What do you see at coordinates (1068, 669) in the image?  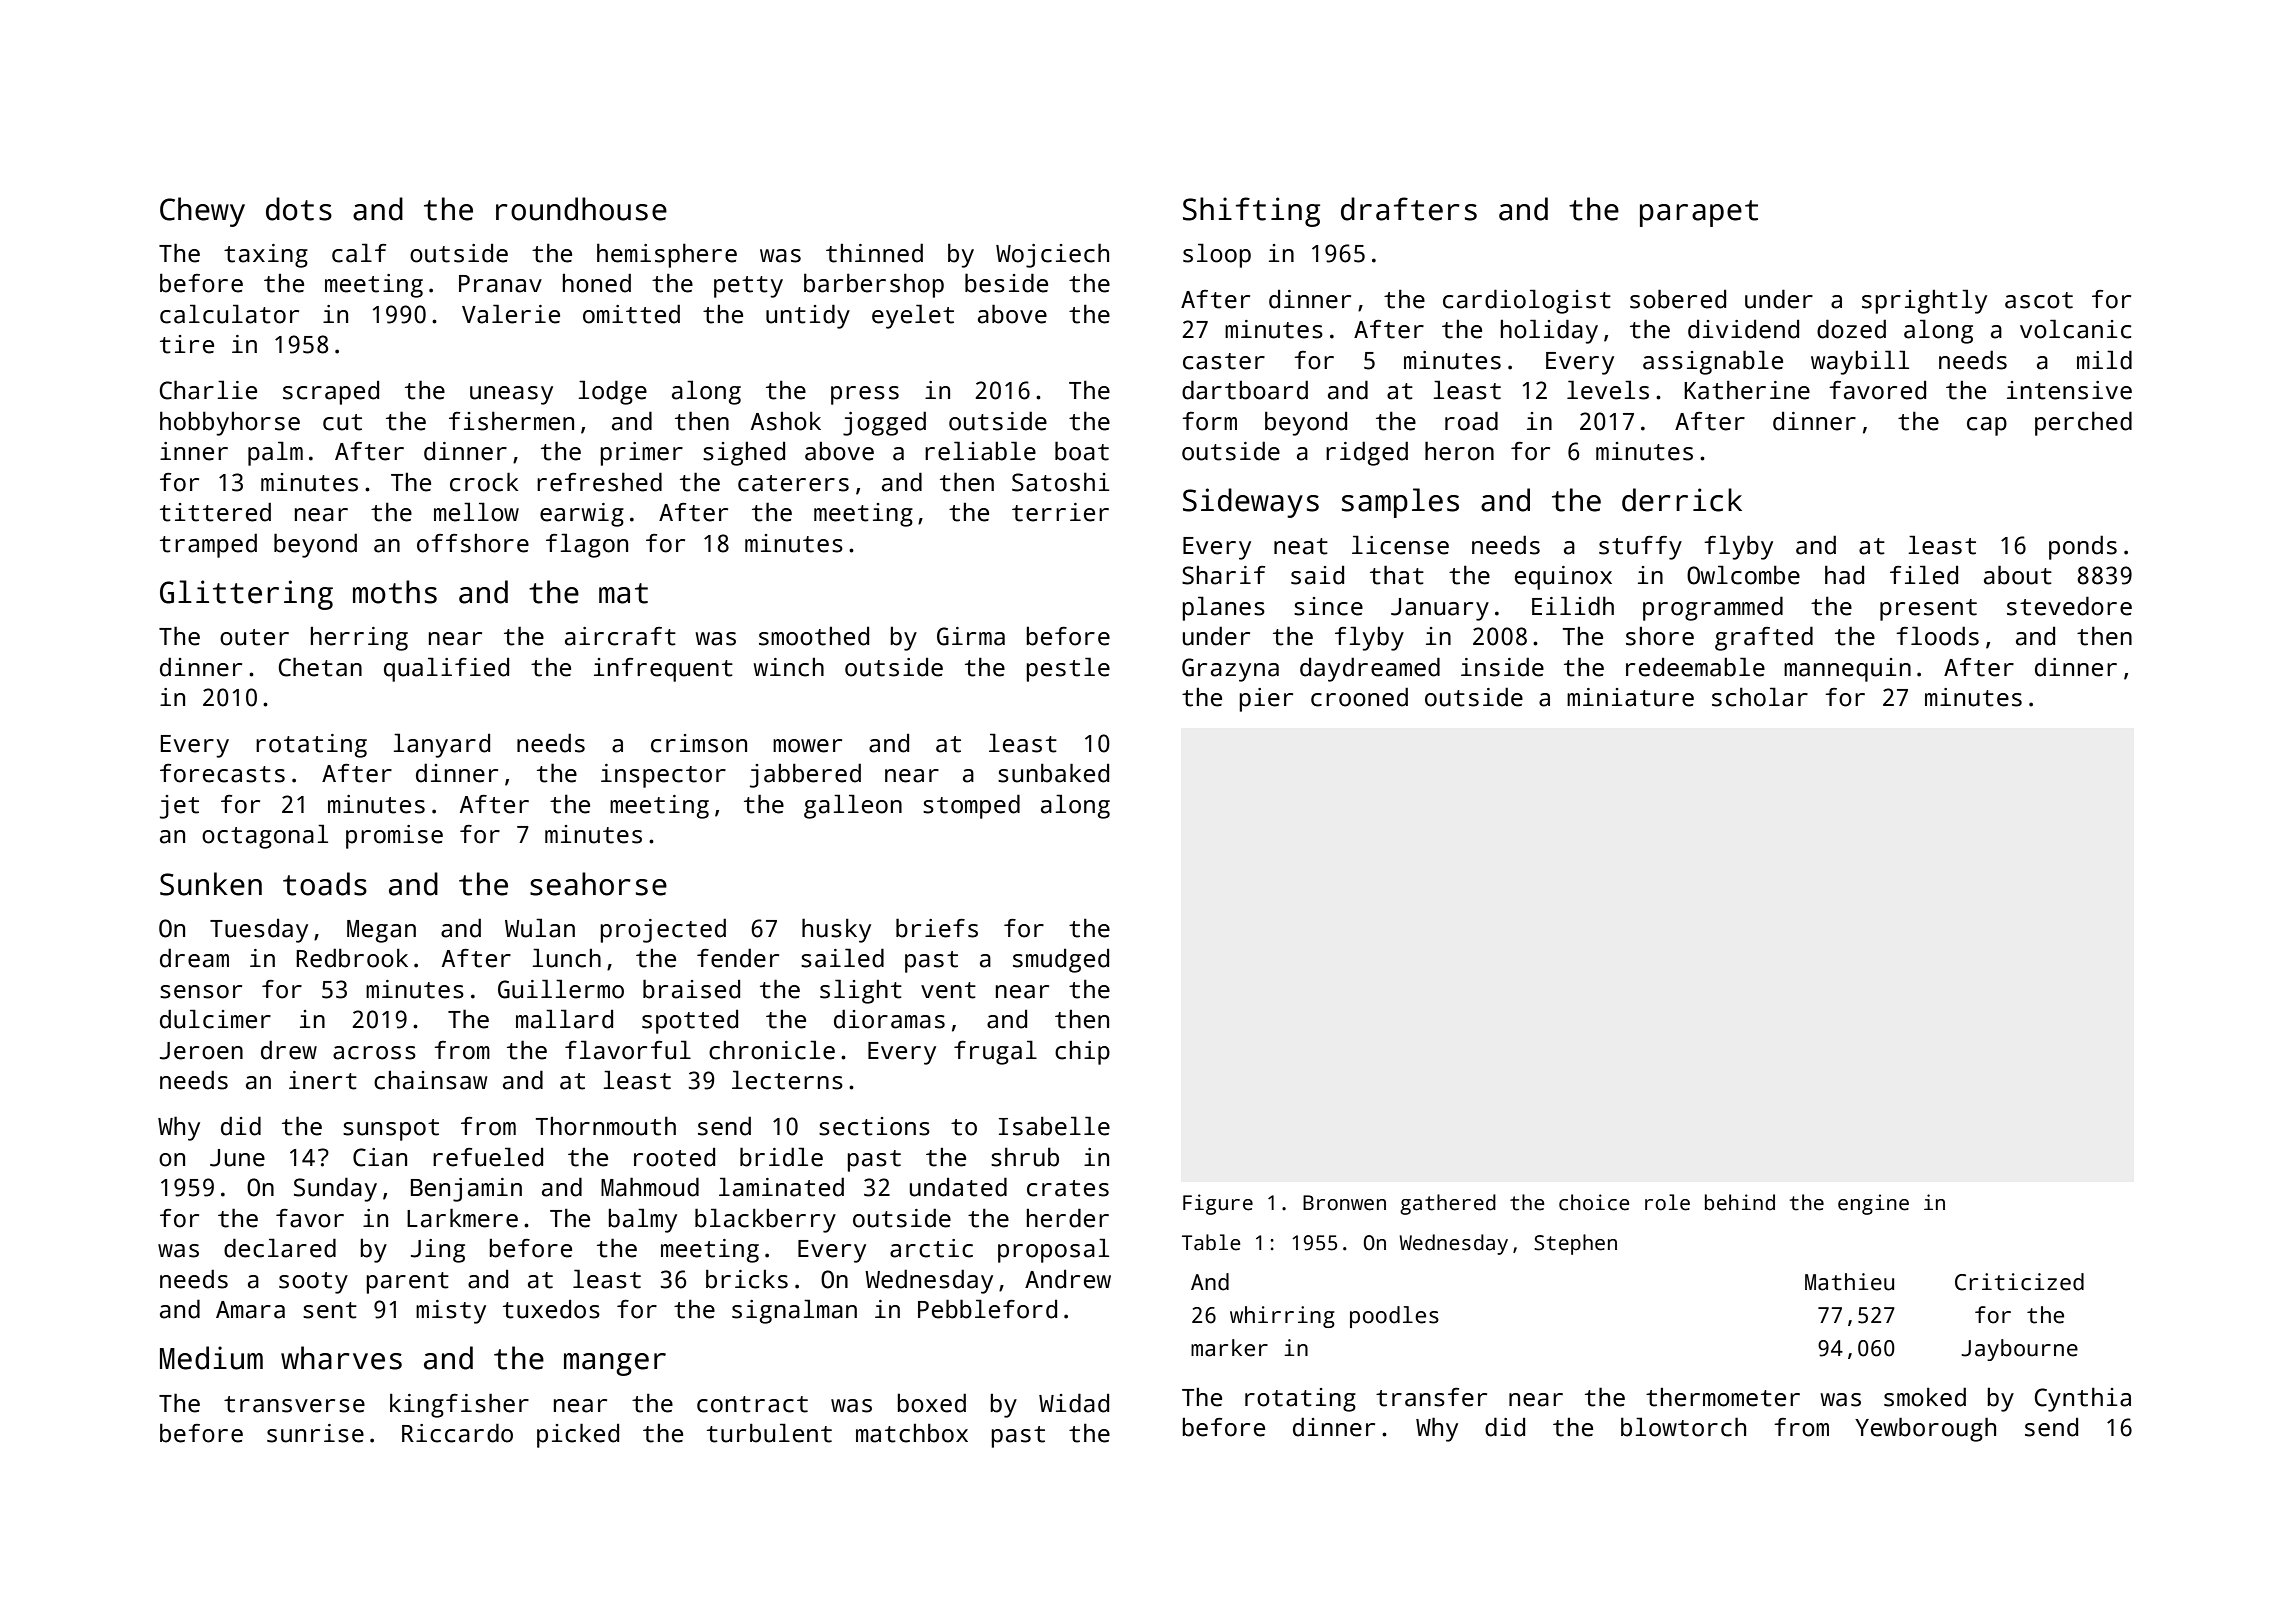 I see `pestle` at bounding box center [1068, 669].
